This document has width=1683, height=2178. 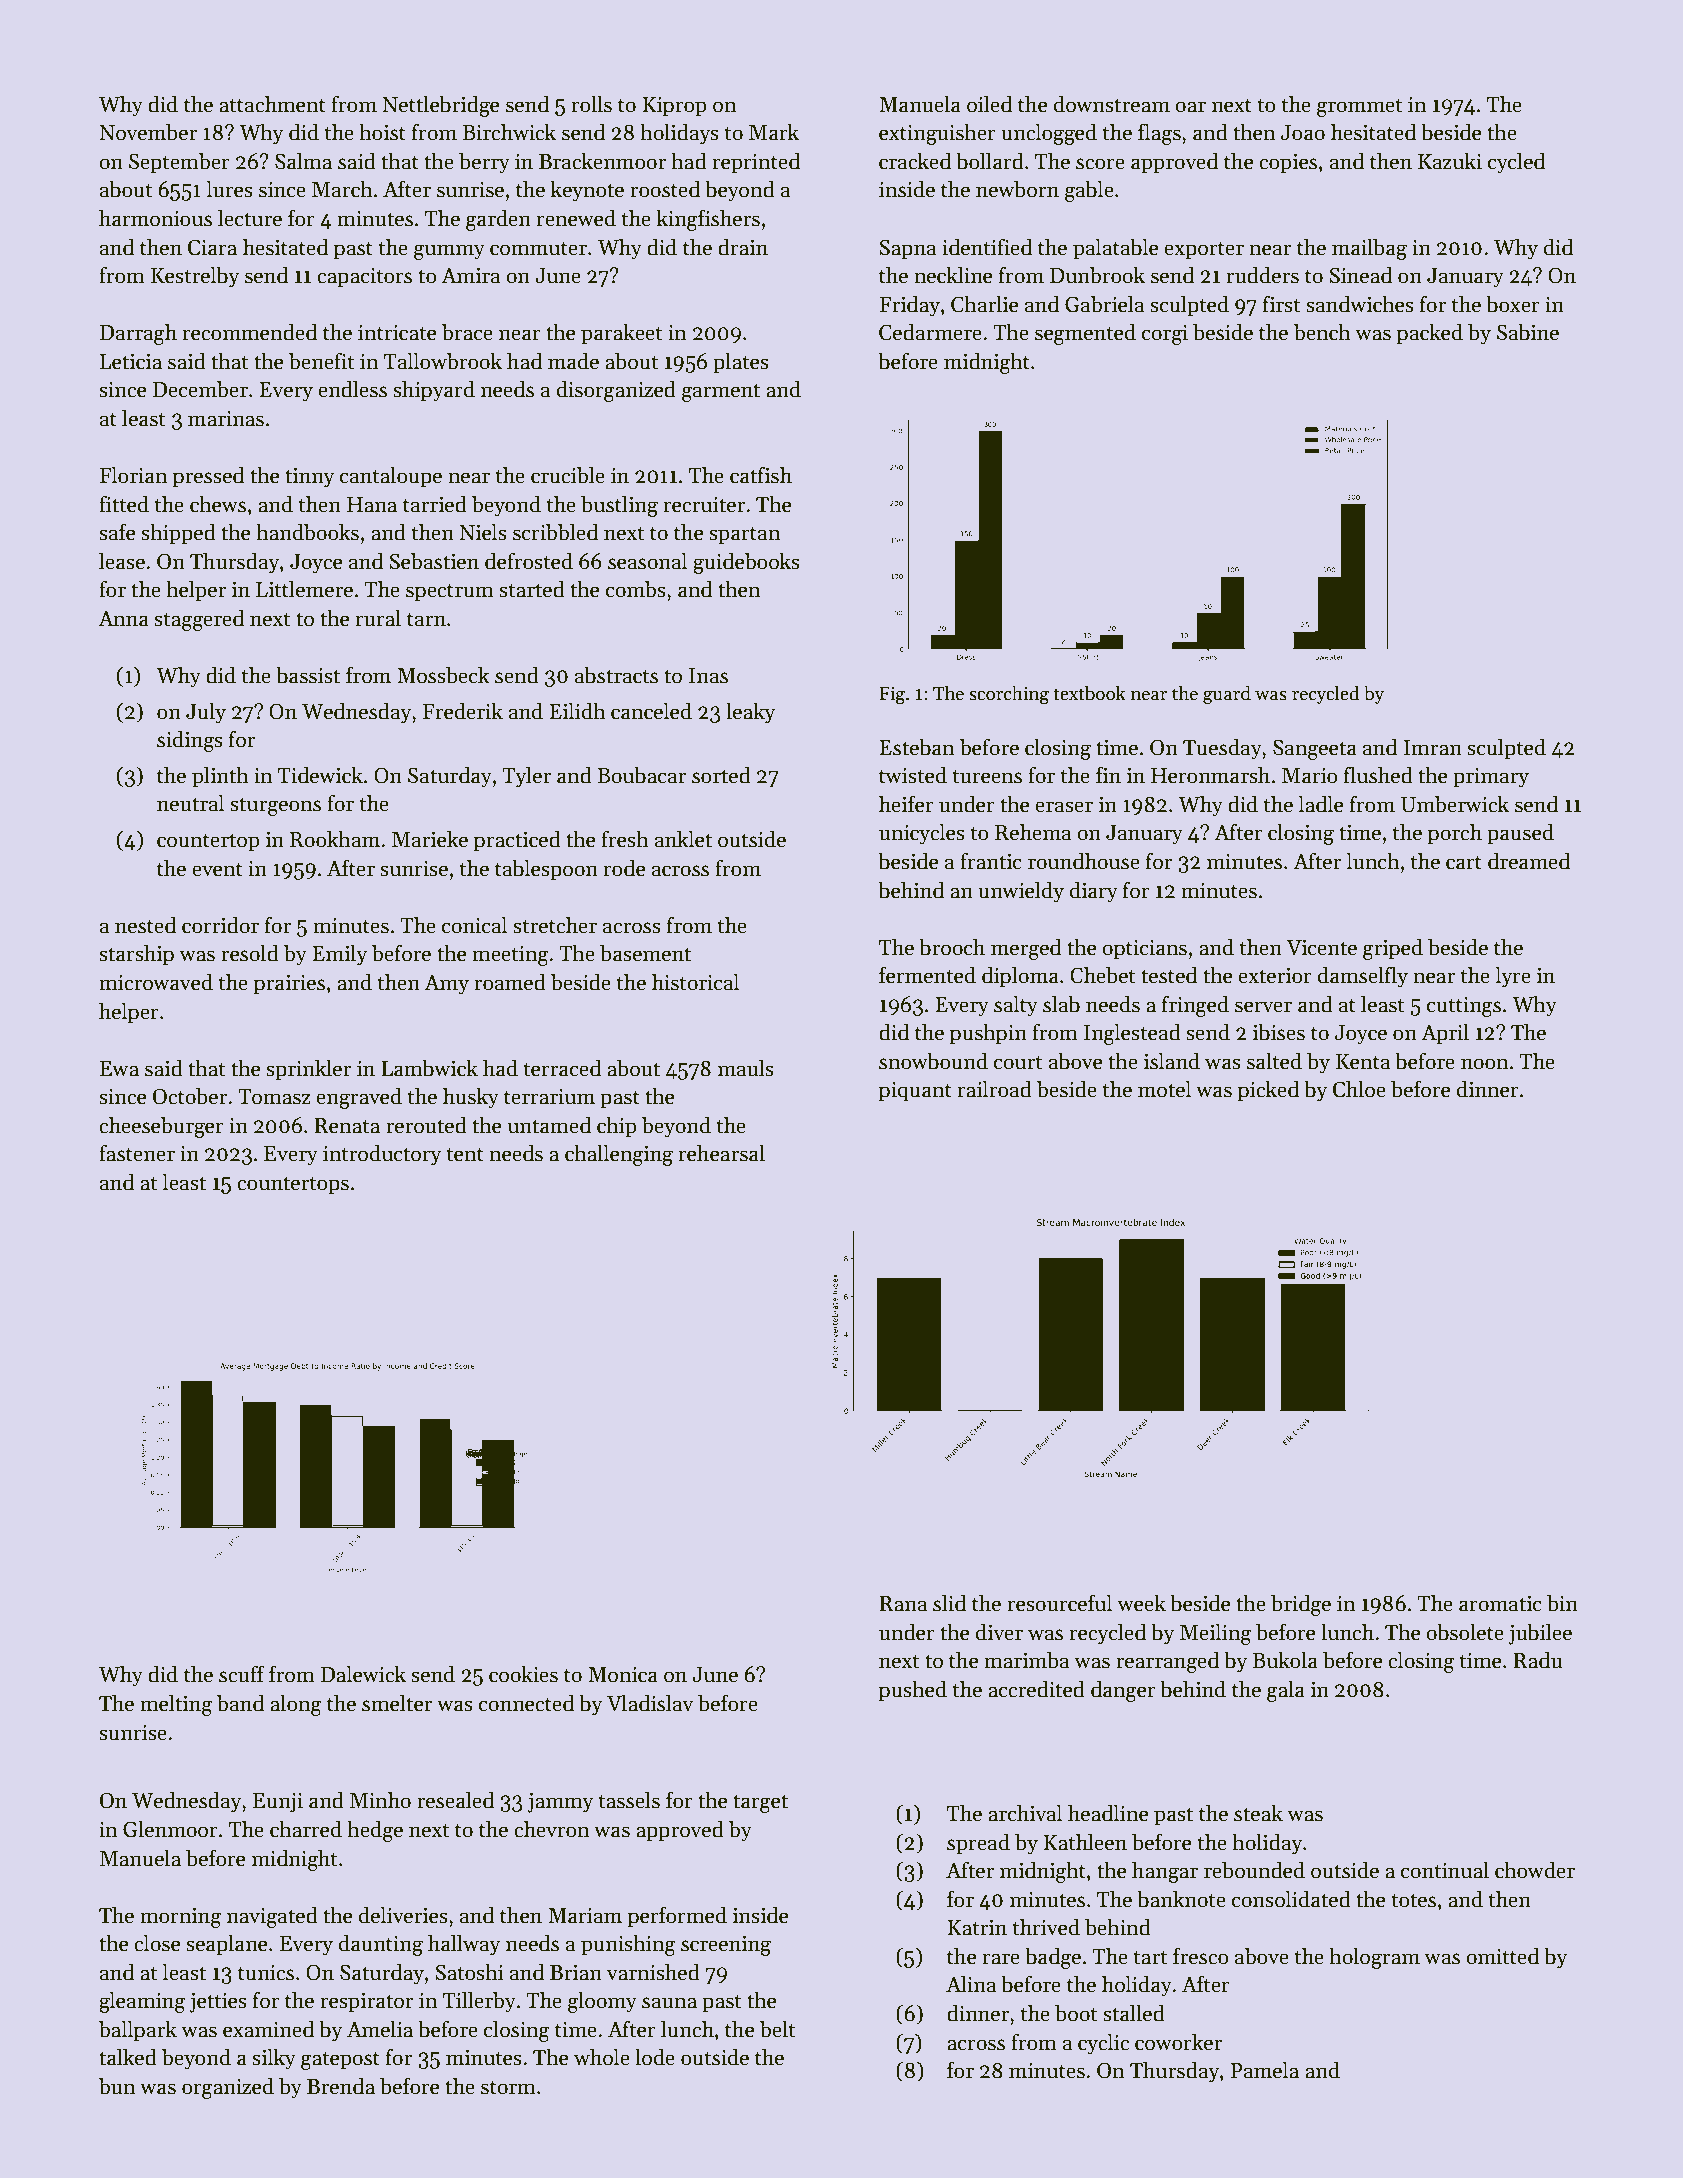 What do you see at coordinates (1359, 107) in the document?
I see `grommet` at bounding box center [1359, 107].
